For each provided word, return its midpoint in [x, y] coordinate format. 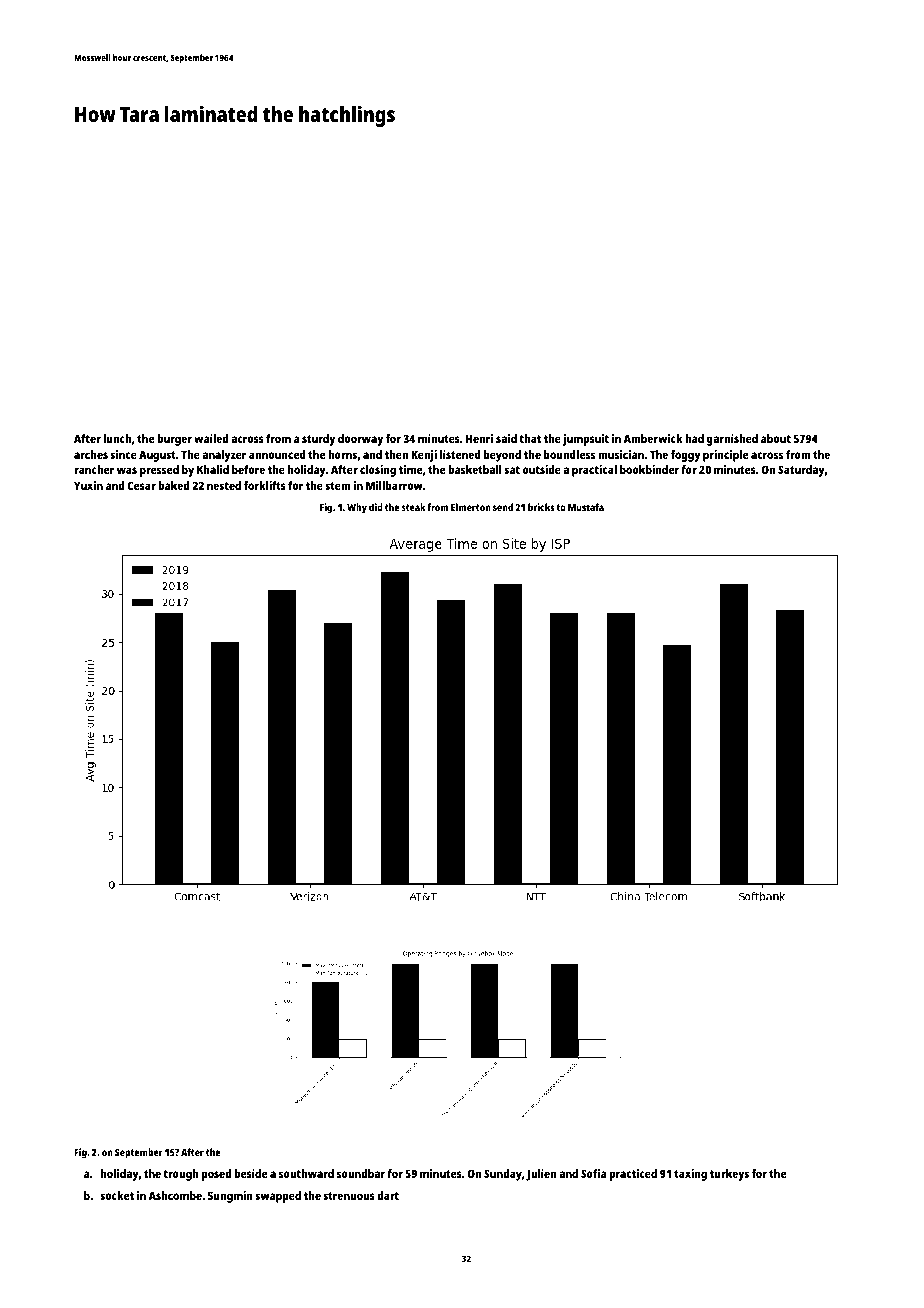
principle [725, 456]
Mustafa [586, 507]
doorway [360, 440]
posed [216, 1175]
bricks [541, 507]
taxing [690, 1175]
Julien [541, 1175]
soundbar [361, 1173]
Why [357, 508]
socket [117, 1195]
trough [181, 1175]
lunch [117, 438]
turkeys [729, 1175]
